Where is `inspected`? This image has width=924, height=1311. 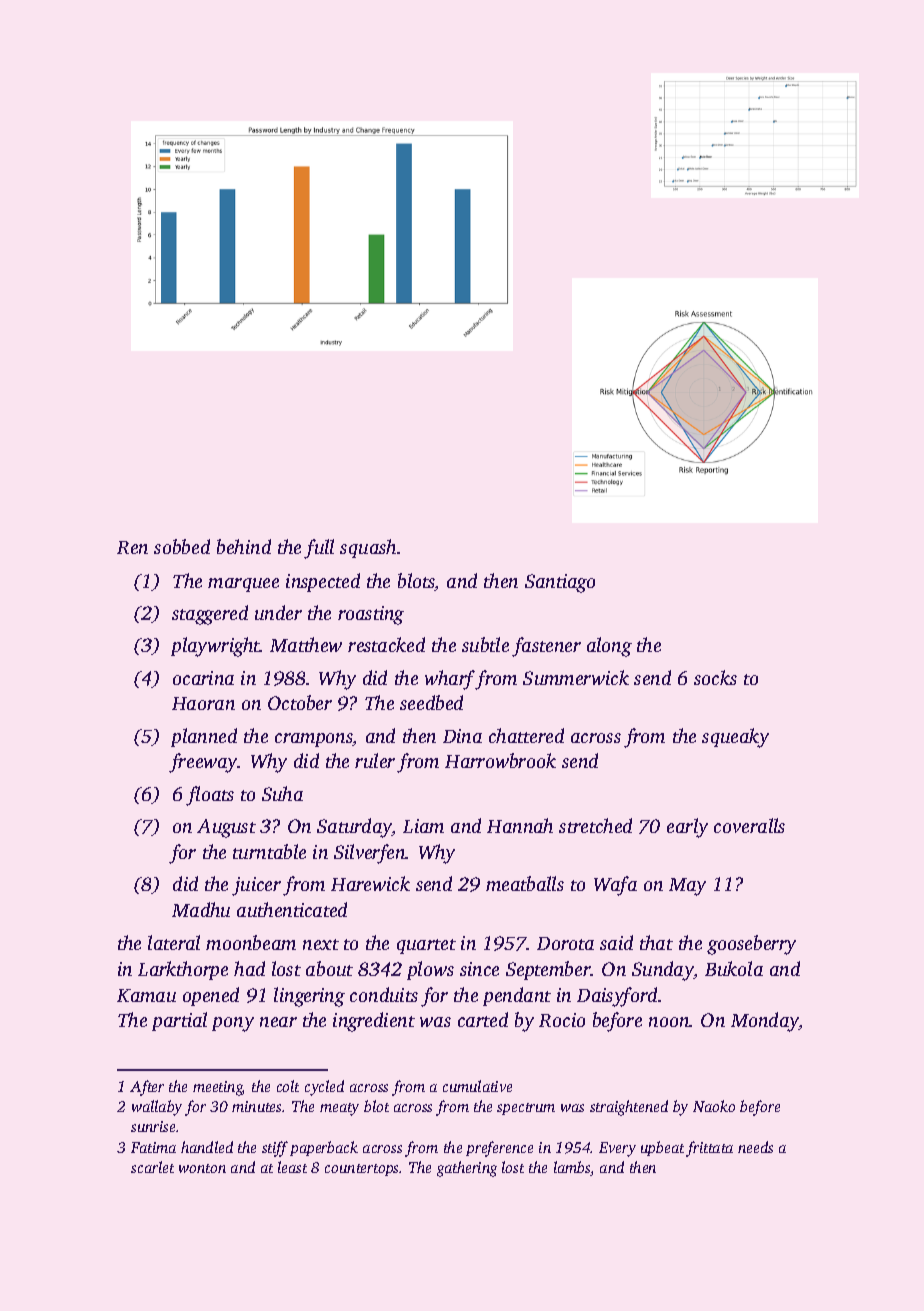
inspected is located at coordinates (323, 582).
